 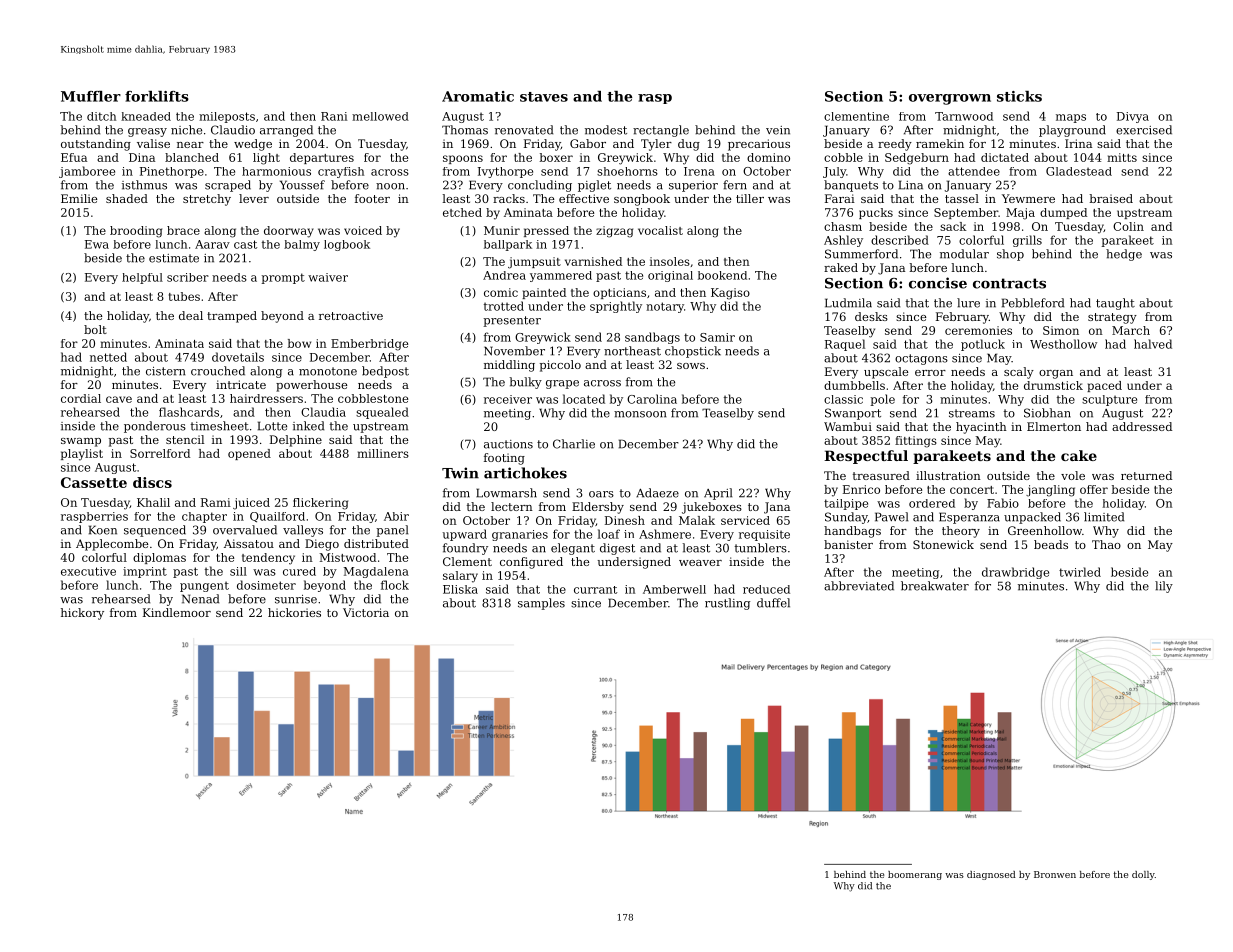 What do you see at coordinates (991, 875) in the document?
I see `diagnosed` at bounding box center [991, 875].
